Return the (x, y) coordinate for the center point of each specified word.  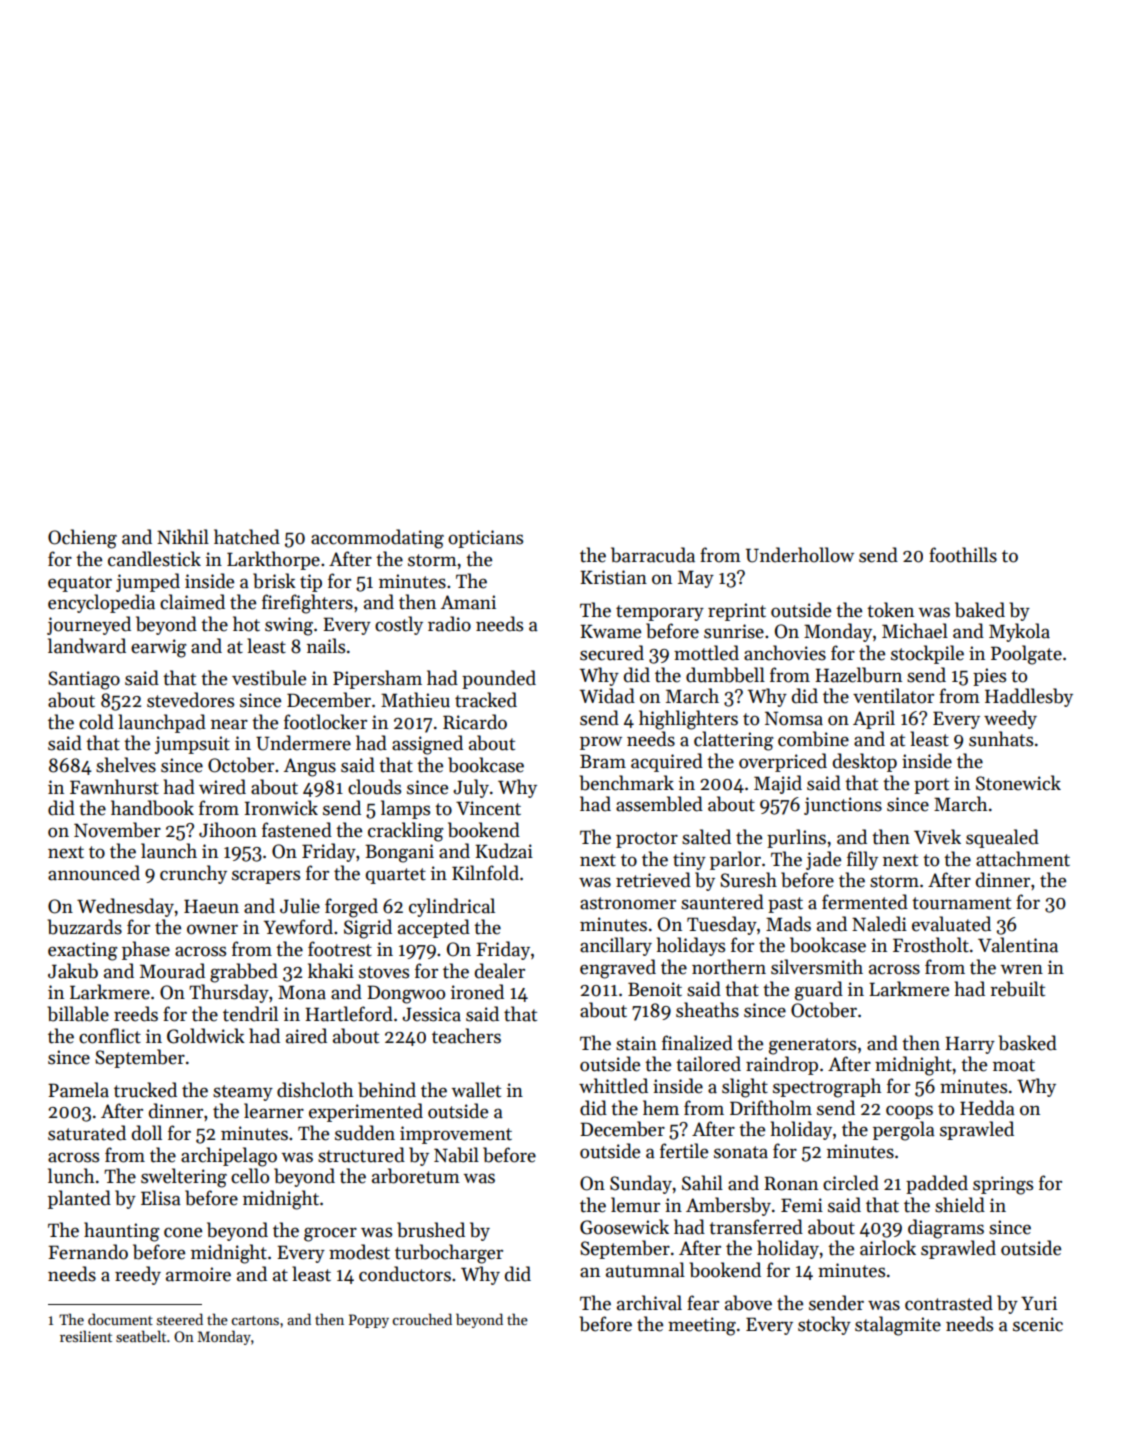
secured (612, 653)
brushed (431, 1230)
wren (1021, 969)
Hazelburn (858, 675)
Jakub (73, 971)
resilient (86, 1336)
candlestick (154, 559)
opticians (485, 539)
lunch (71, 1176)
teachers (466, 1036)
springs (1003, 1185)
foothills (963, 555)
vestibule (269, 678)
